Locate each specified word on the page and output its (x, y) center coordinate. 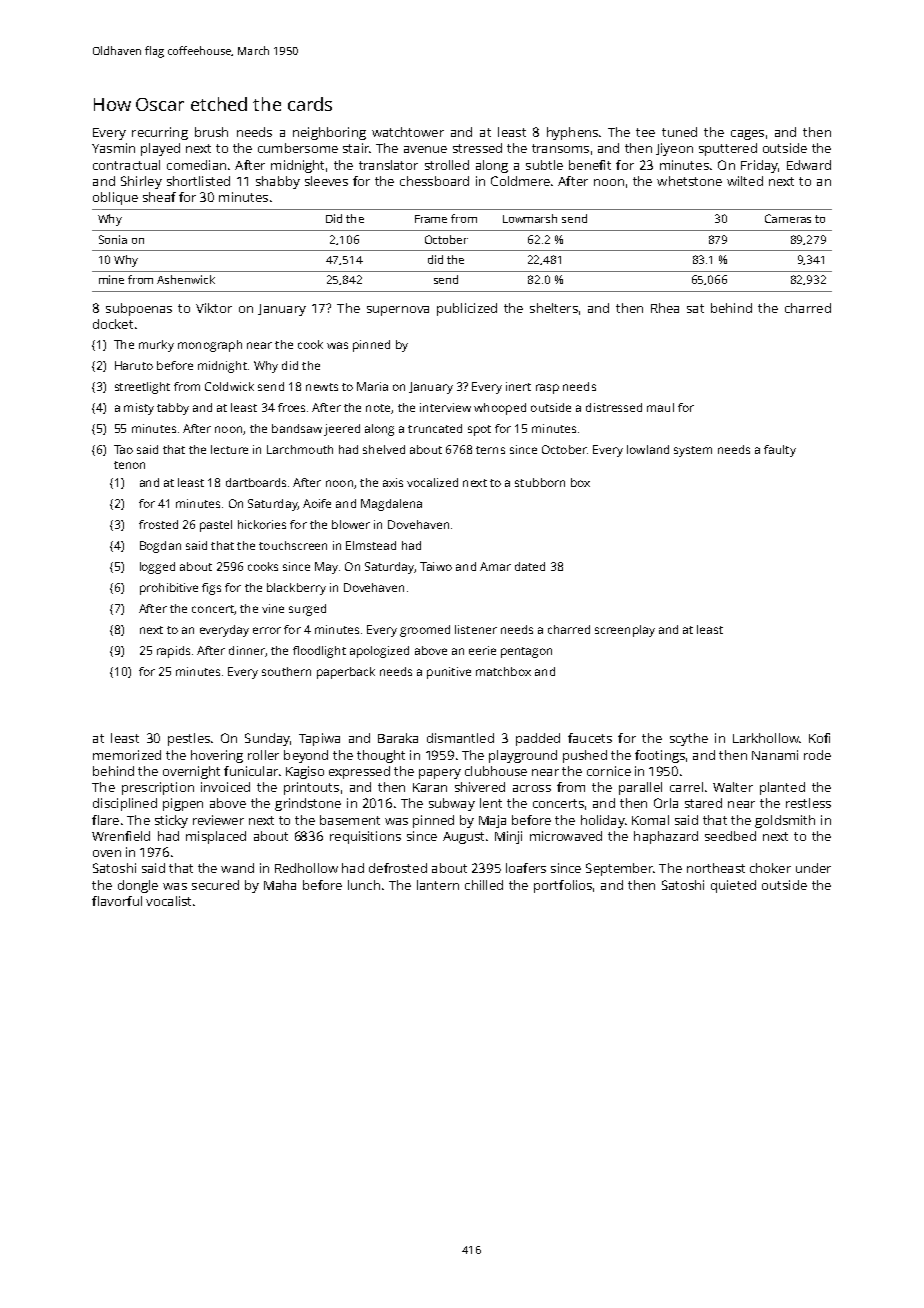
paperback (346, 673)
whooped (500, 409)
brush (211, 132)
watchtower (408, 132)
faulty (780, 451)
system (693, 451)
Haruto (134, 365)
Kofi (819, 738)
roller (263, 755)
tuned (679, 132)
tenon (129, 465)
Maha (280, 885)
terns (490, 450)
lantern (438, 885)
